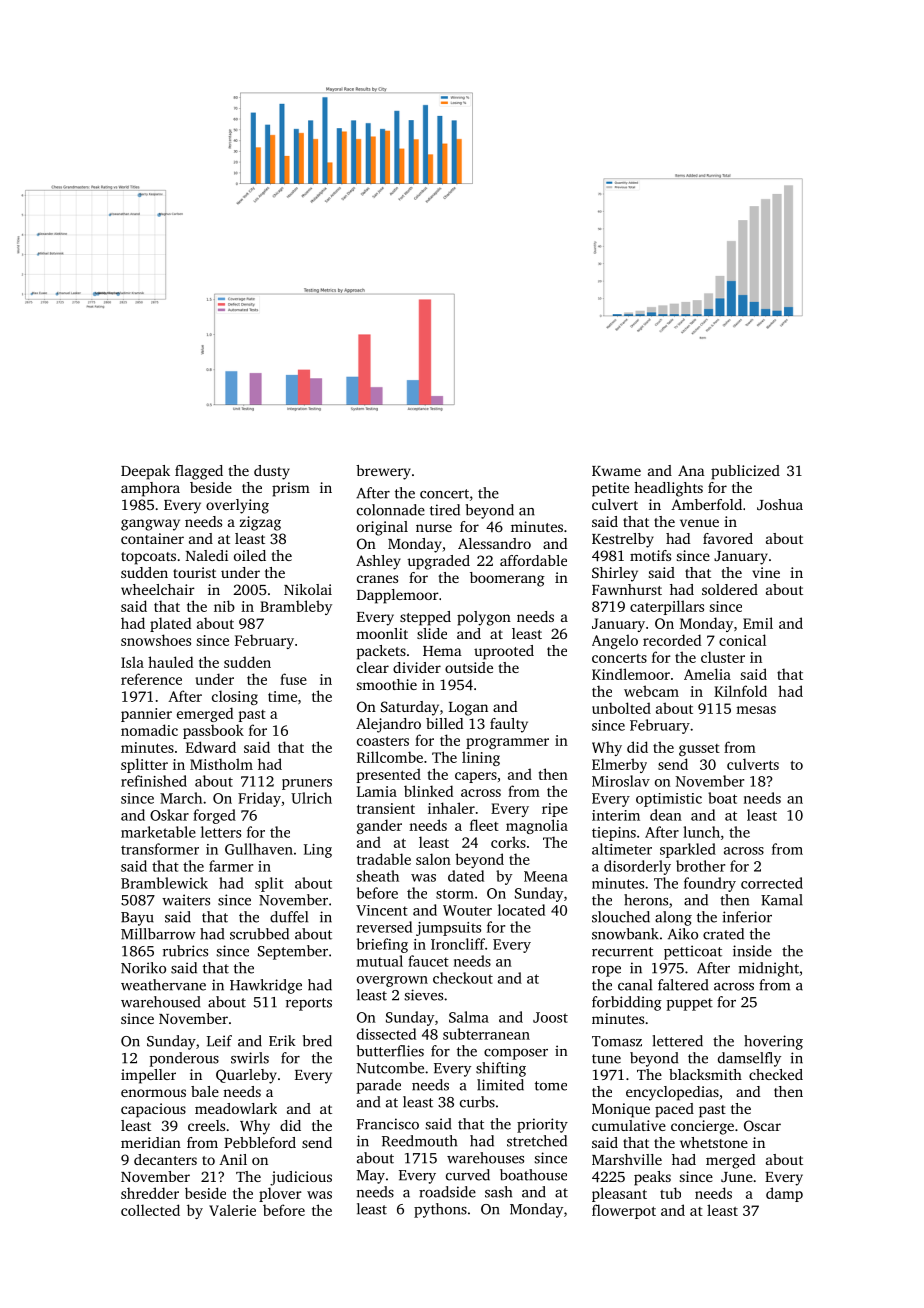  What do you see at coordinates (308, 589) in the screenshot?
I see `Nikolai` at bounding box center [308, 589].
